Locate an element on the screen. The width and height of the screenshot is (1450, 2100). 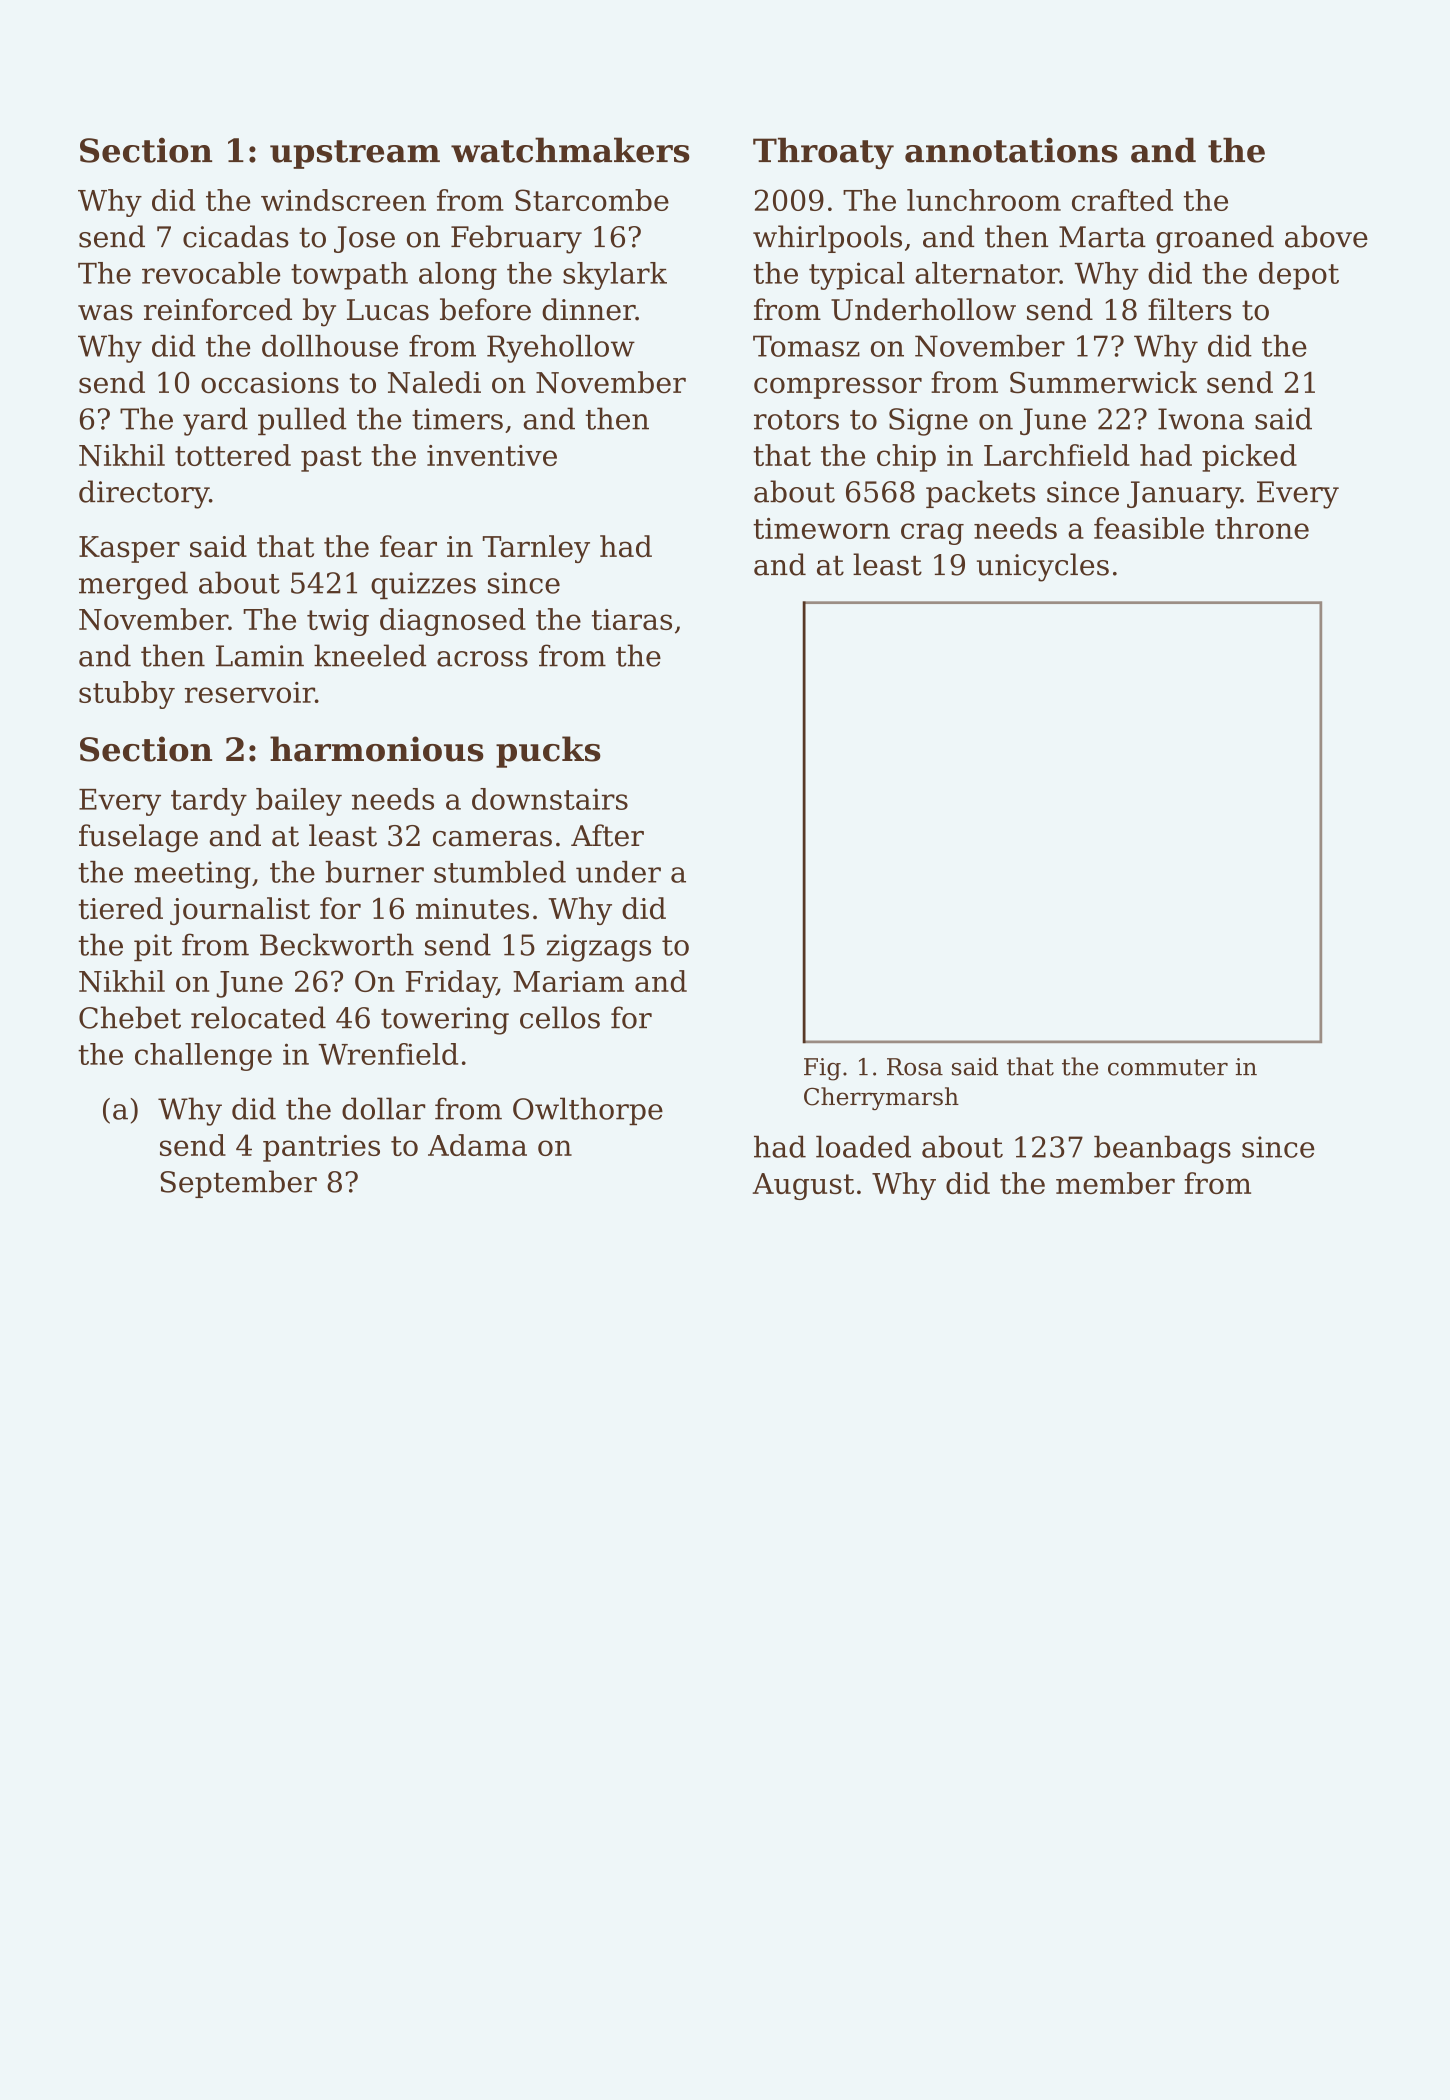
commuter is located at coordinates (1168, 1067).
